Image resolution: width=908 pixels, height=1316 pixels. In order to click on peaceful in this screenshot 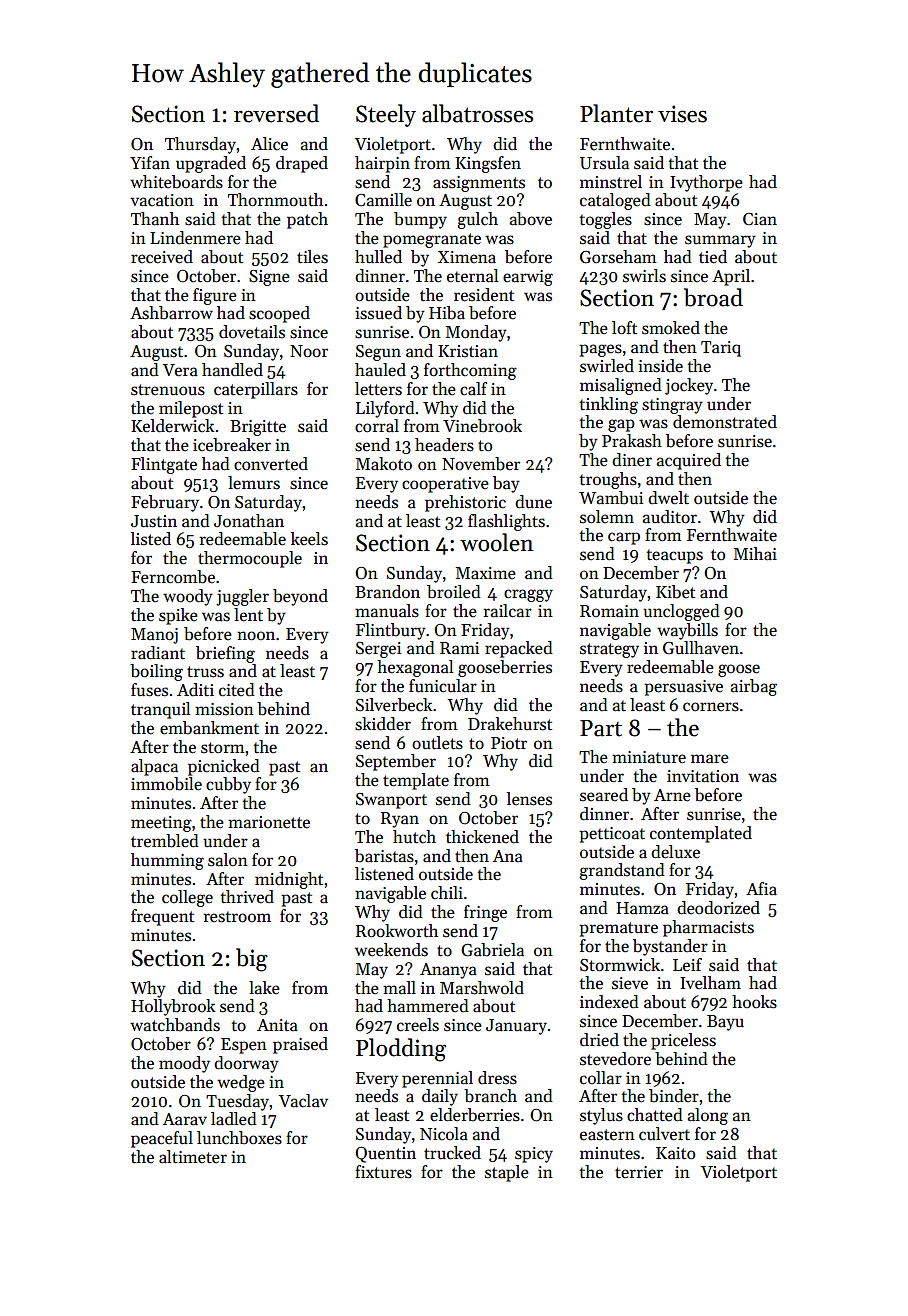, I will do `click(162, 1139)`.
